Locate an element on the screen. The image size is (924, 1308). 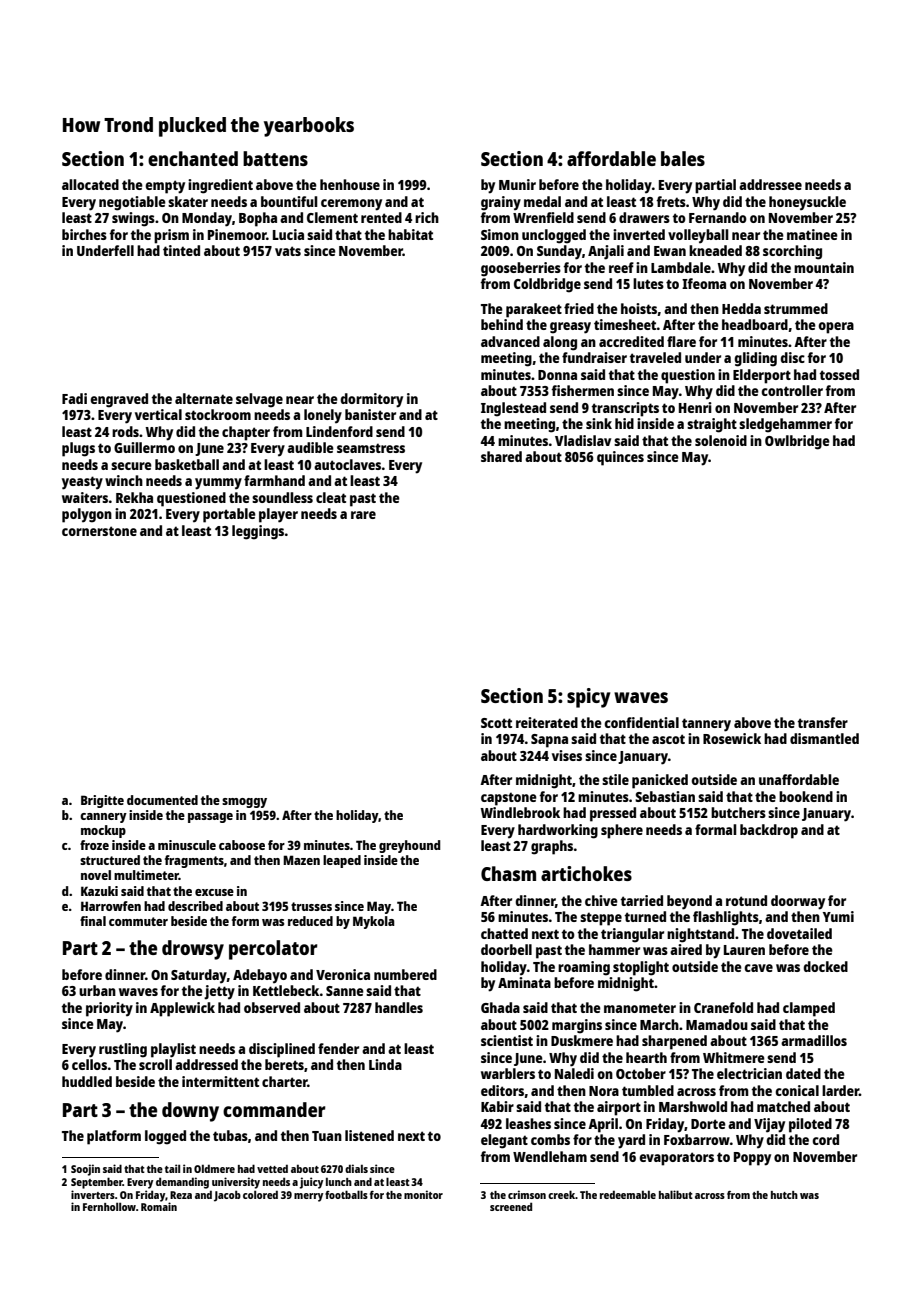
Naledi is located at coordinates (574, 1073).
